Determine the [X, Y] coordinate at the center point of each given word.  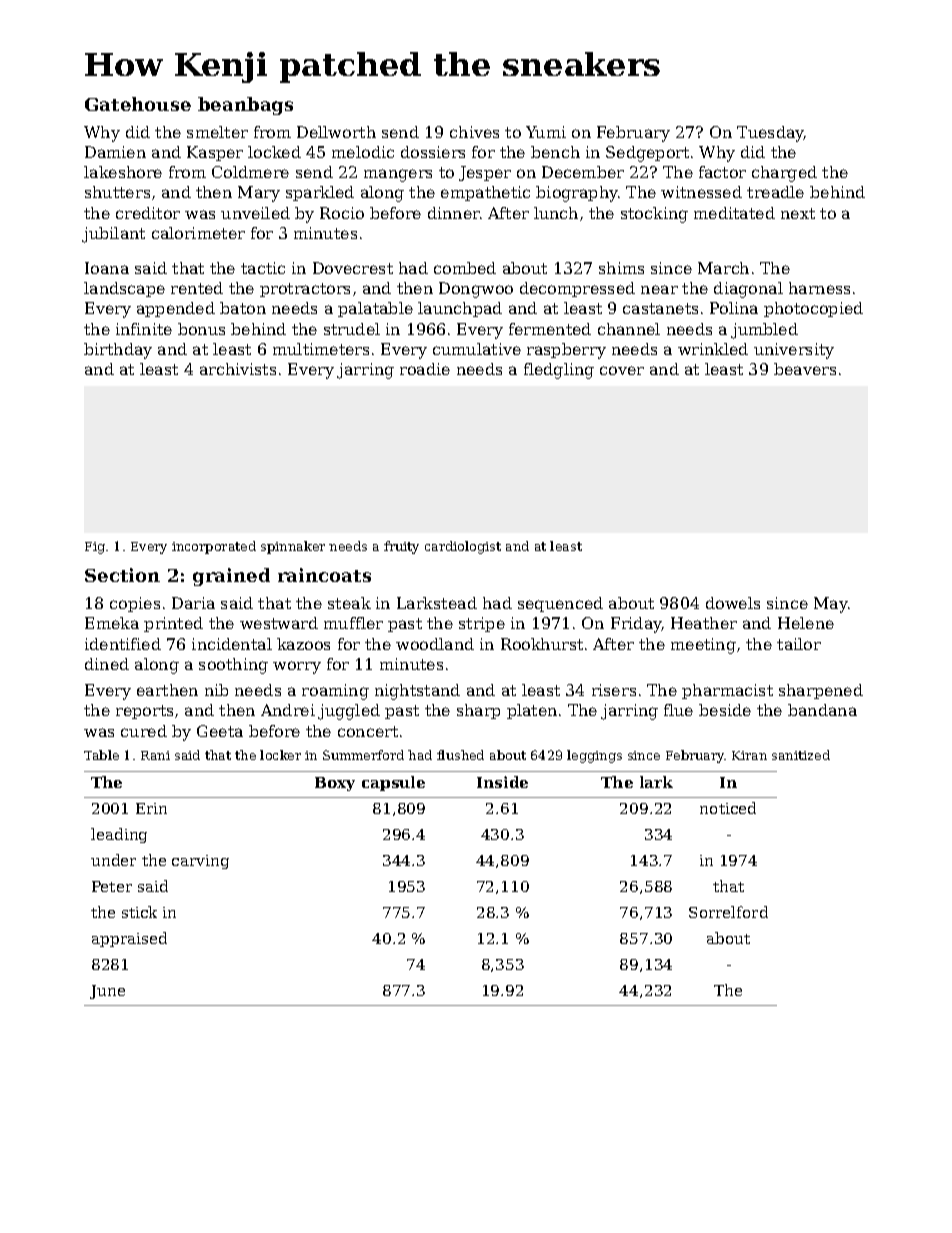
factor [722, 172]
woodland [435, 644]
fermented [550, 329]
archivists [238, 369]
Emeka [112, 623]
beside [725, 710]
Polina [734, 308]
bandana [822, 710]
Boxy [335, 784]
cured [144, 731]
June [107, 992]
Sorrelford [728, 912]
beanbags [245, 106]
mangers [398, 175]
